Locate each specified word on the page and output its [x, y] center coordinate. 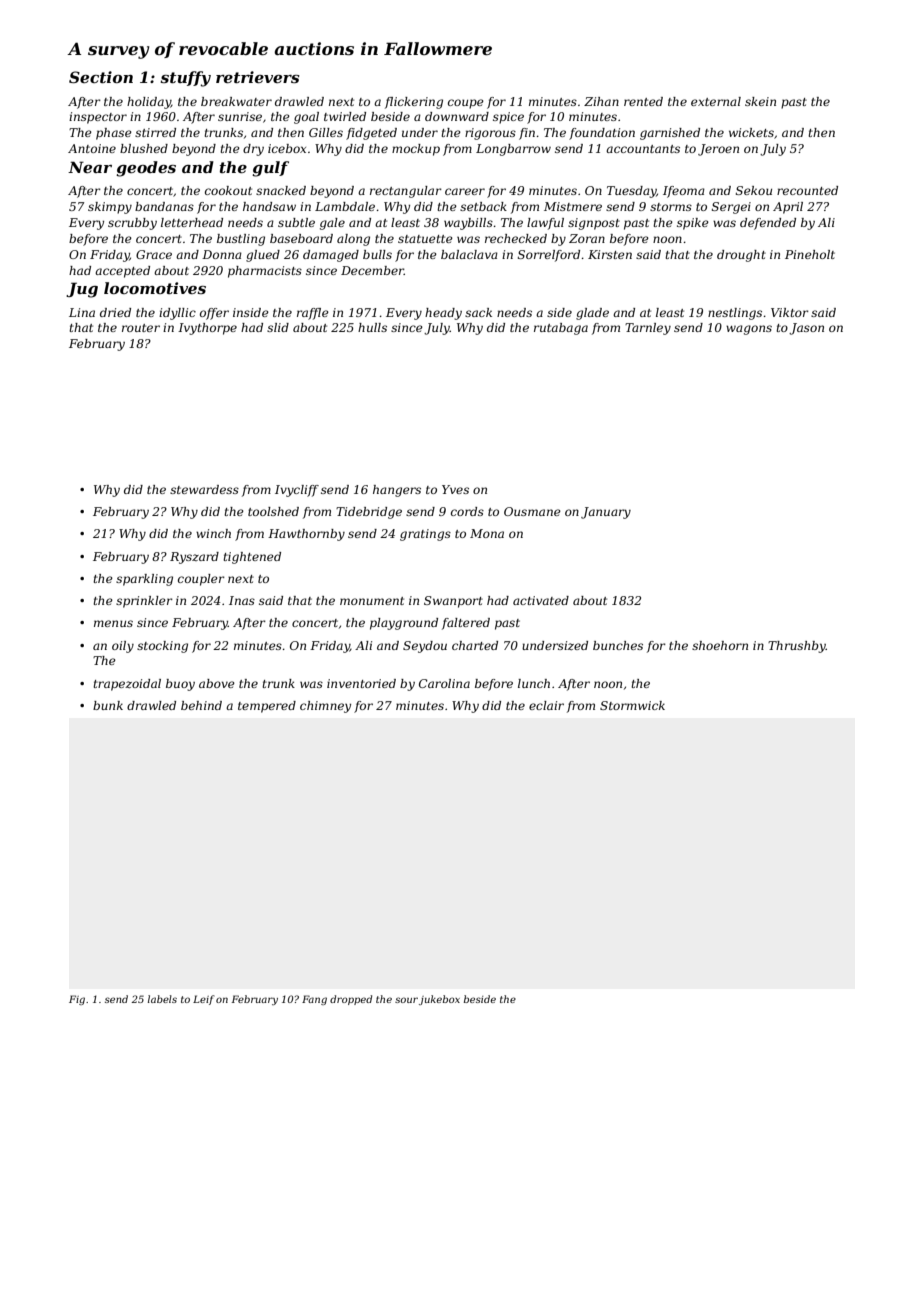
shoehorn [720, 645]
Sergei [731, 208]
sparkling [144, 580]
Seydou [425, 647]
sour [406, 1000]
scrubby [132, 224]
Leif [203, 1000]
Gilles [326, 132]
